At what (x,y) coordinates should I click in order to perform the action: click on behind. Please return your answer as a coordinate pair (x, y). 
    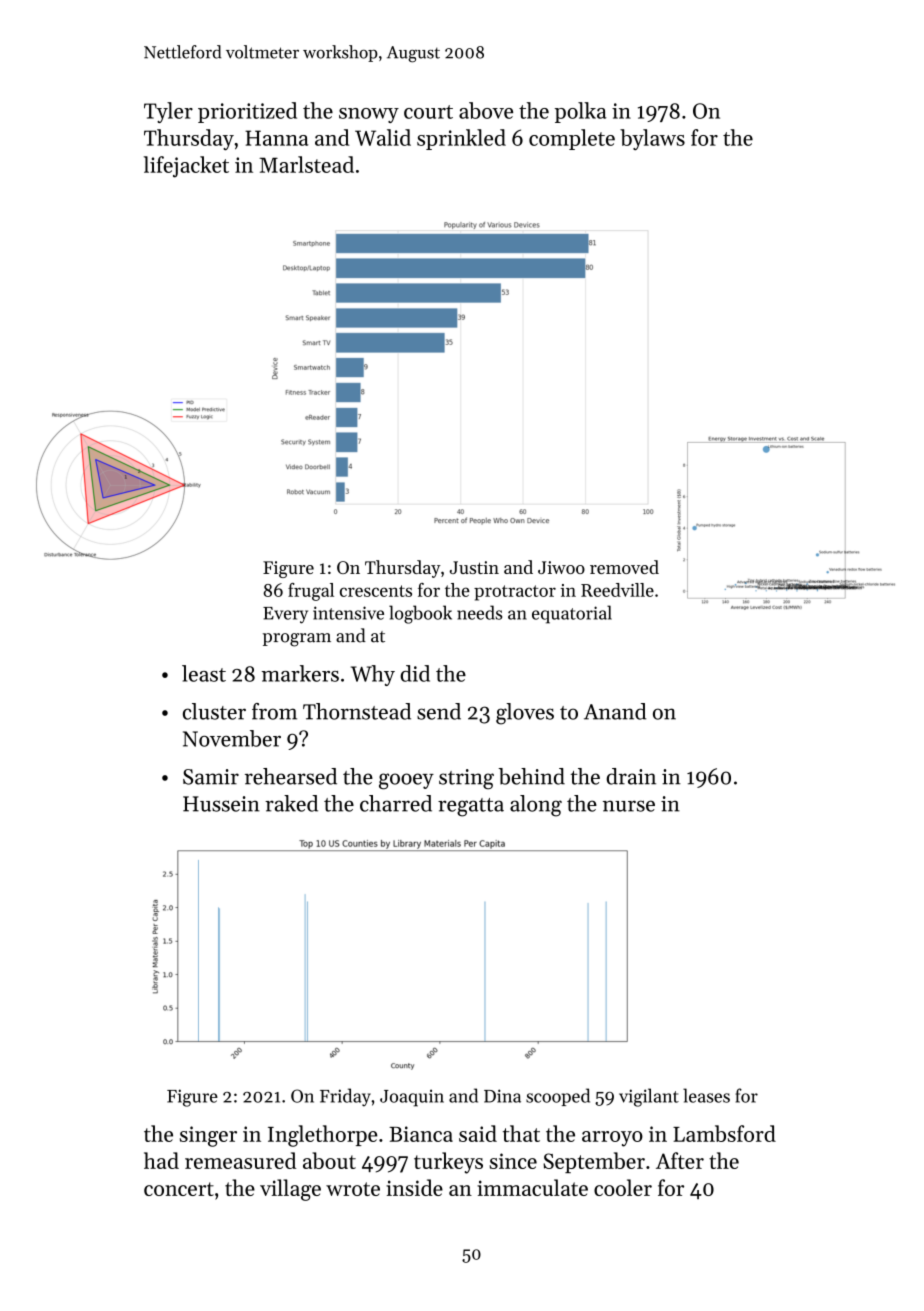
    Looking at the image, I should click on (531, 776).
